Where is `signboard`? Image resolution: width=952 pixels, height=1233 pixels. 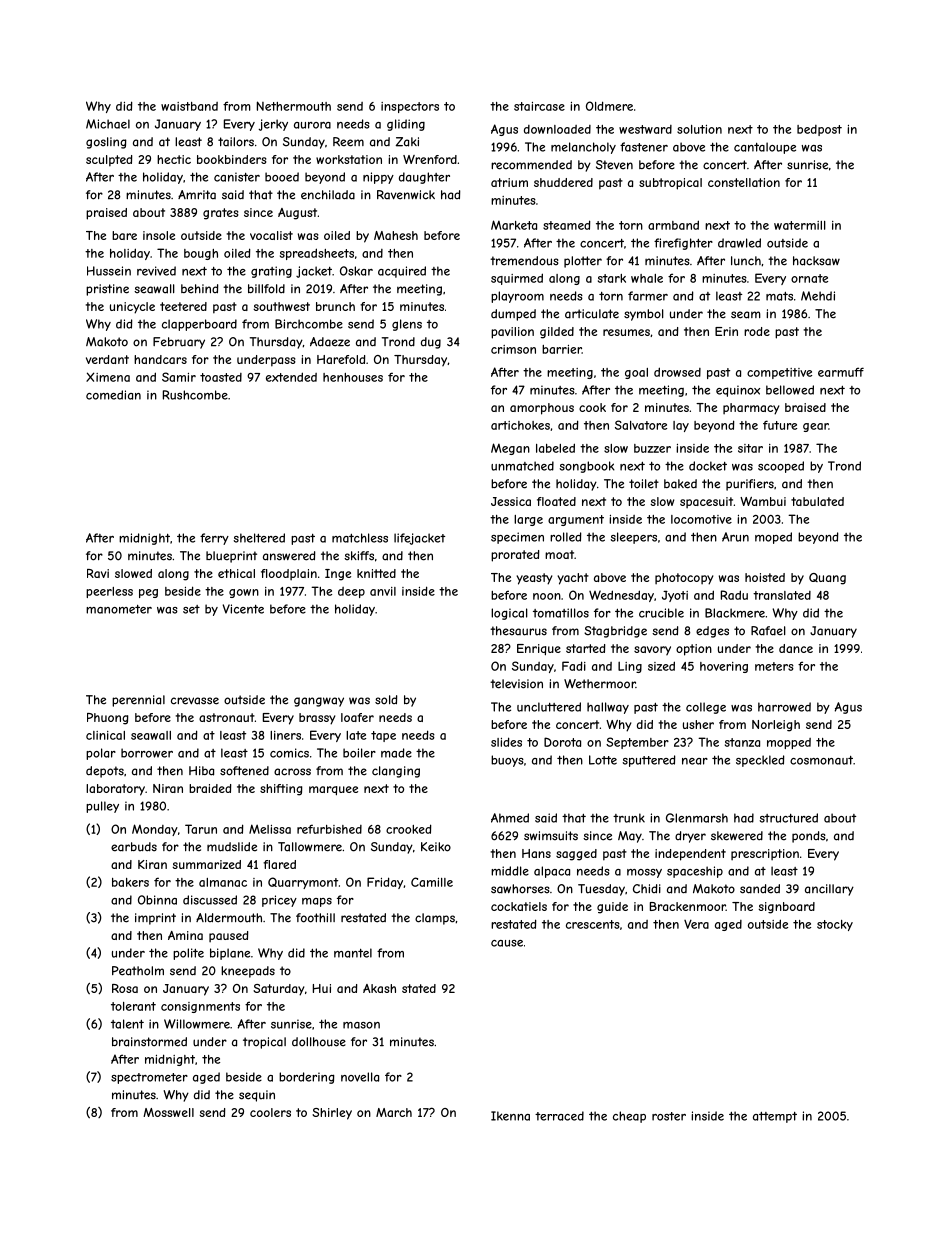 signboard is located at coordinates (786, 908).
